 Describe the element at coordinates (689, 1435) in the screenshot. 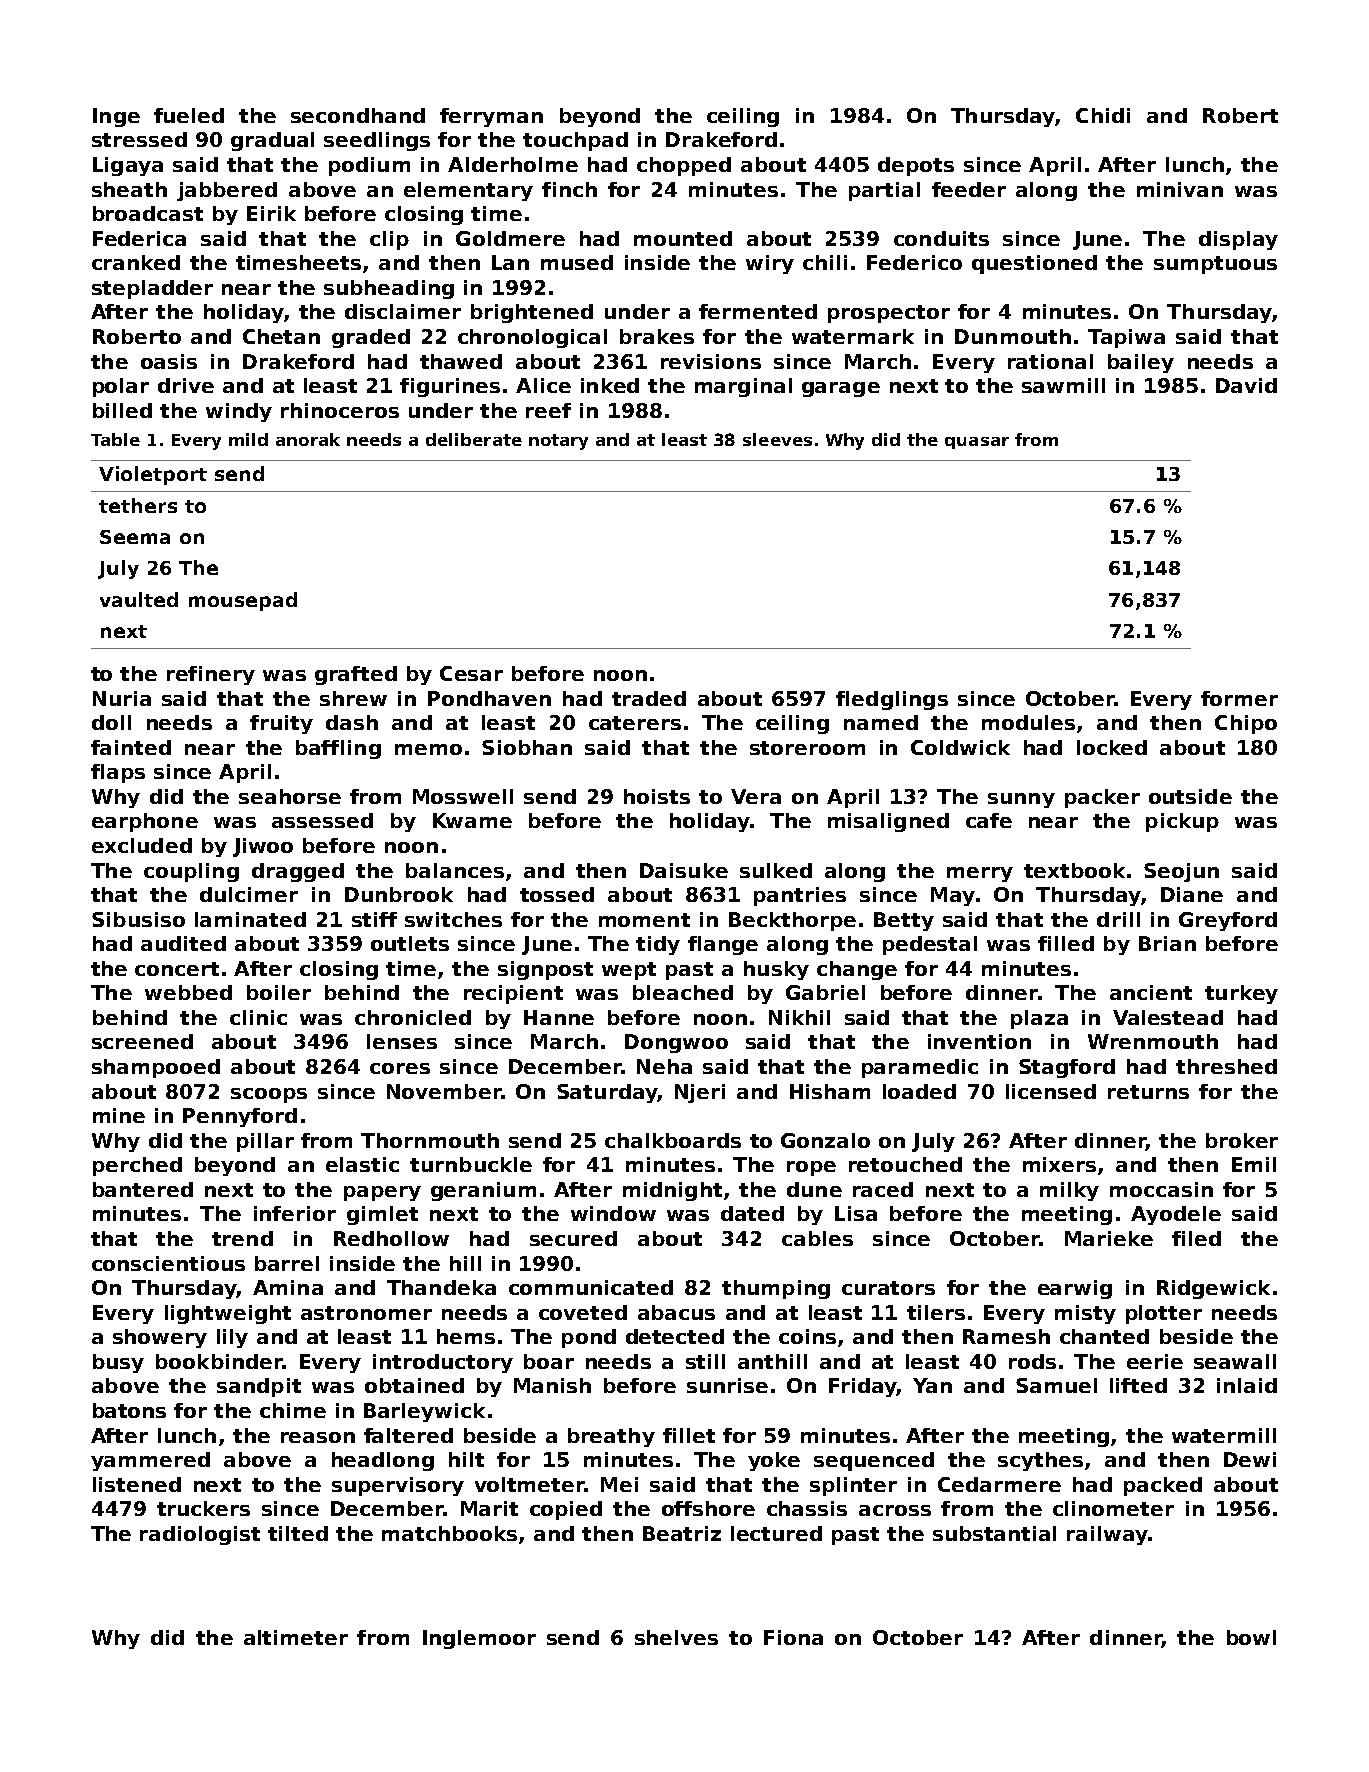

I see `fillet` at that location.
